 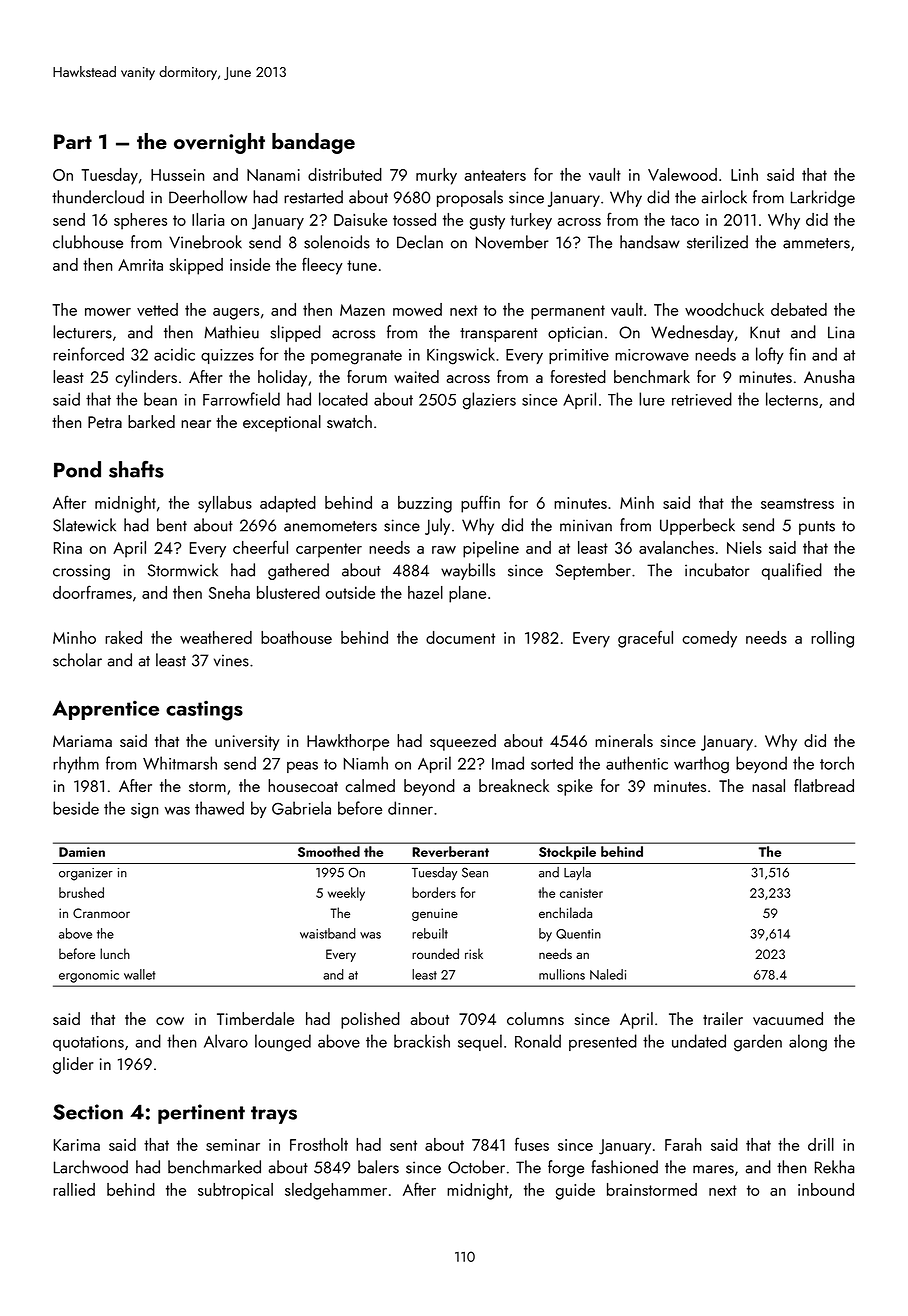 I want to click on plane, so click(x=467, y=594).
